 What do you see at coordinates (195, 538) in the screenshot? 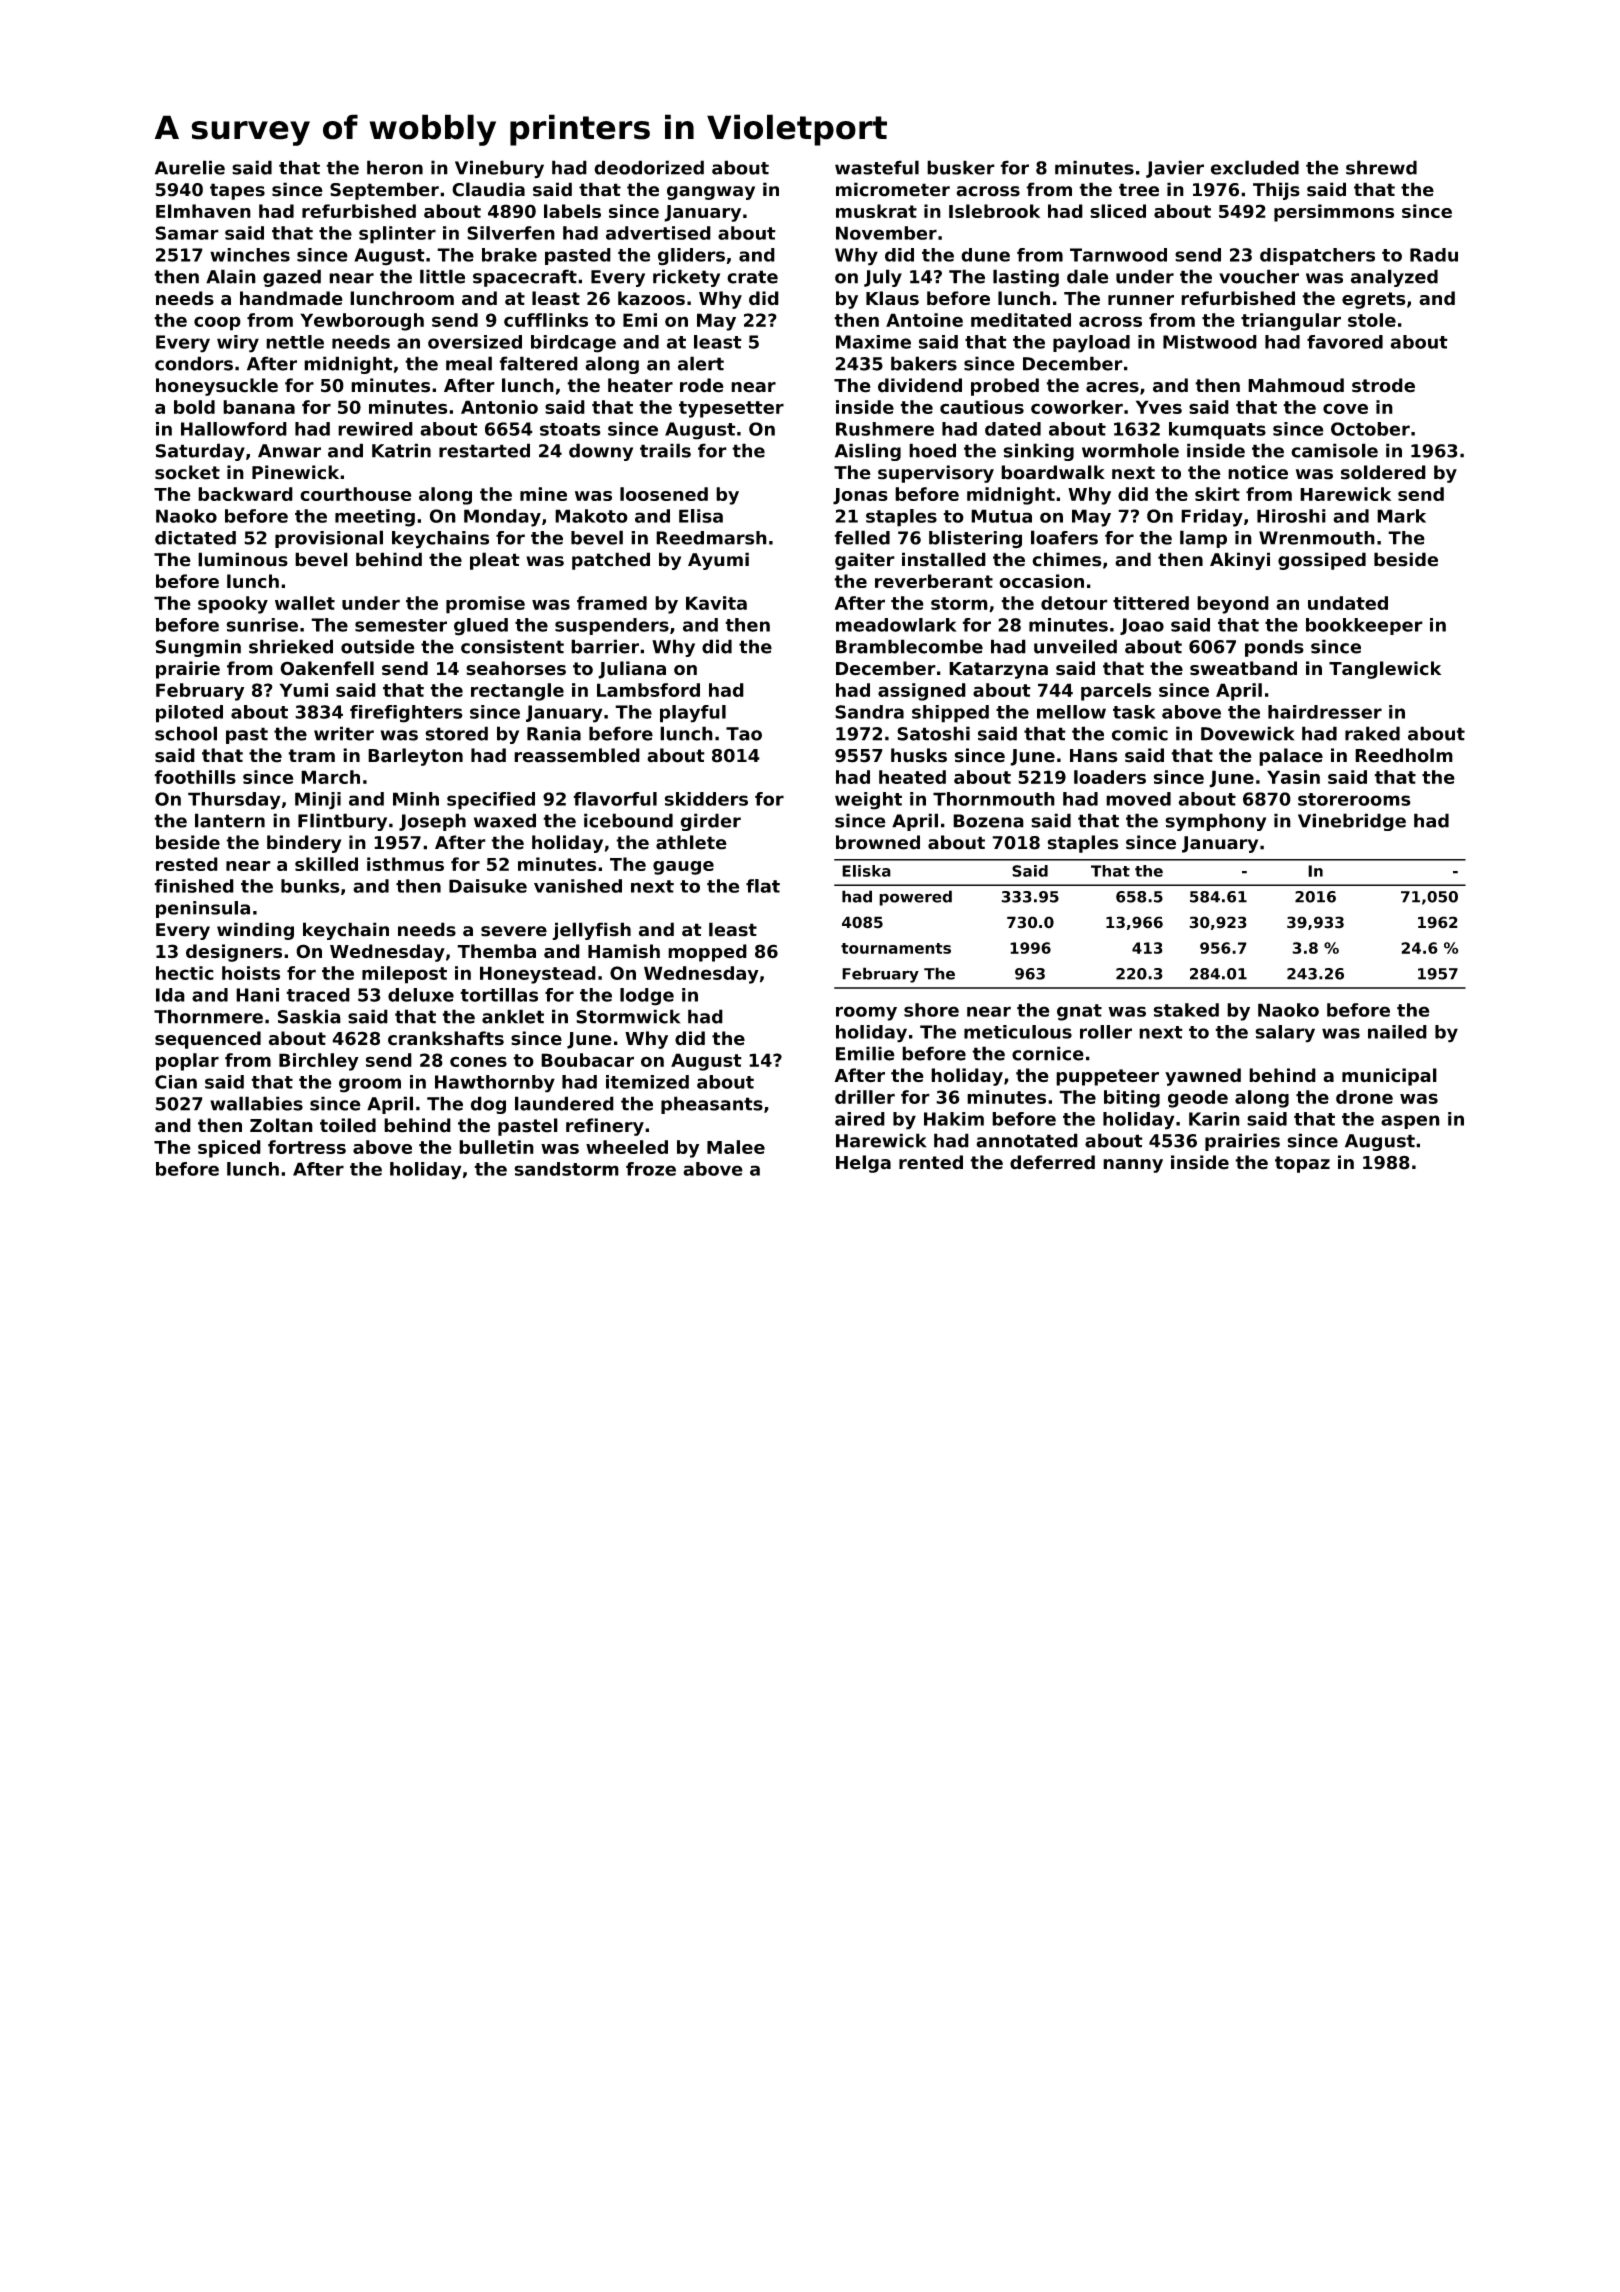
I see `dictated` at bounding box center [195, 538].
